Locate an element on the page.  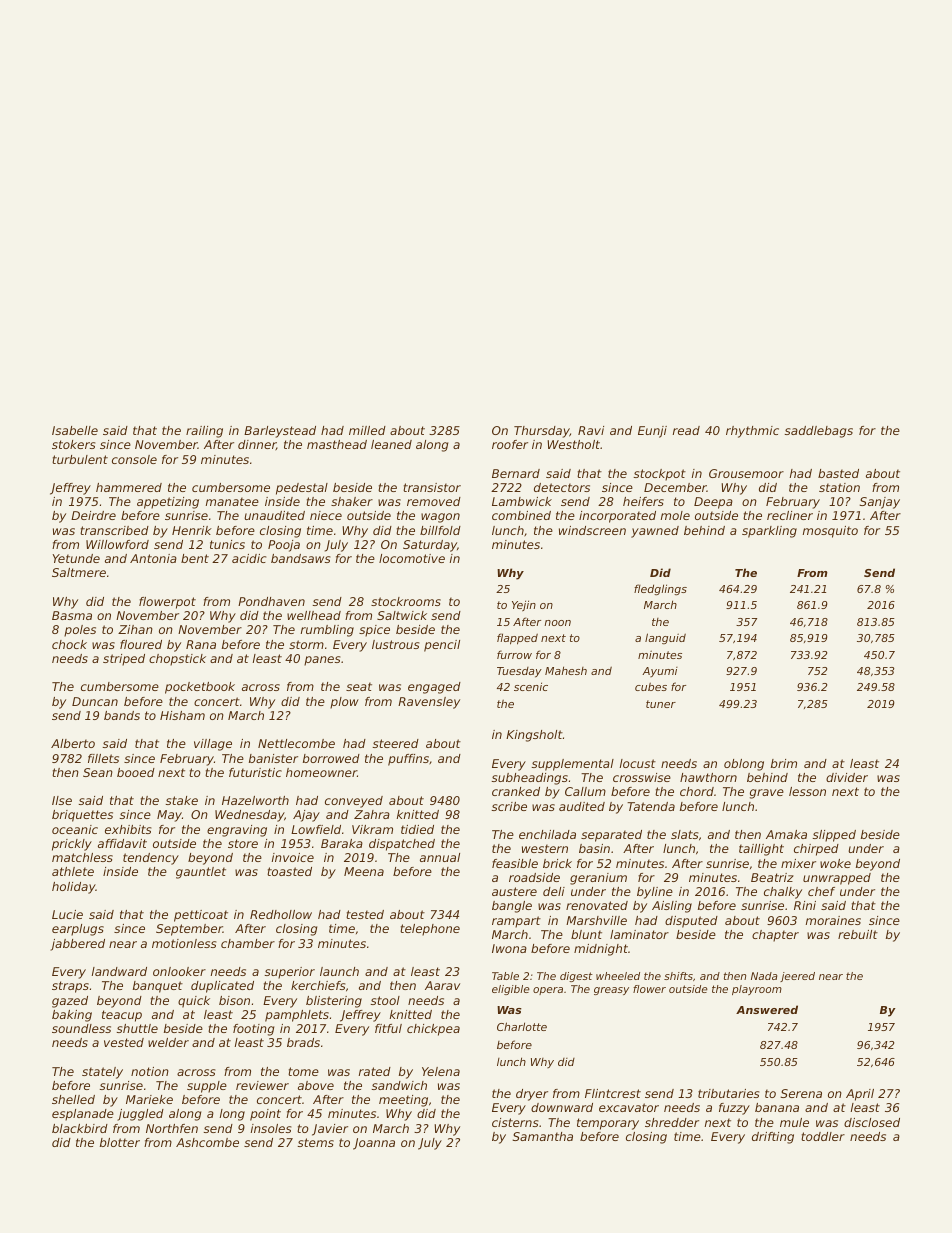
fillets is located at coordinates (103, 758).
